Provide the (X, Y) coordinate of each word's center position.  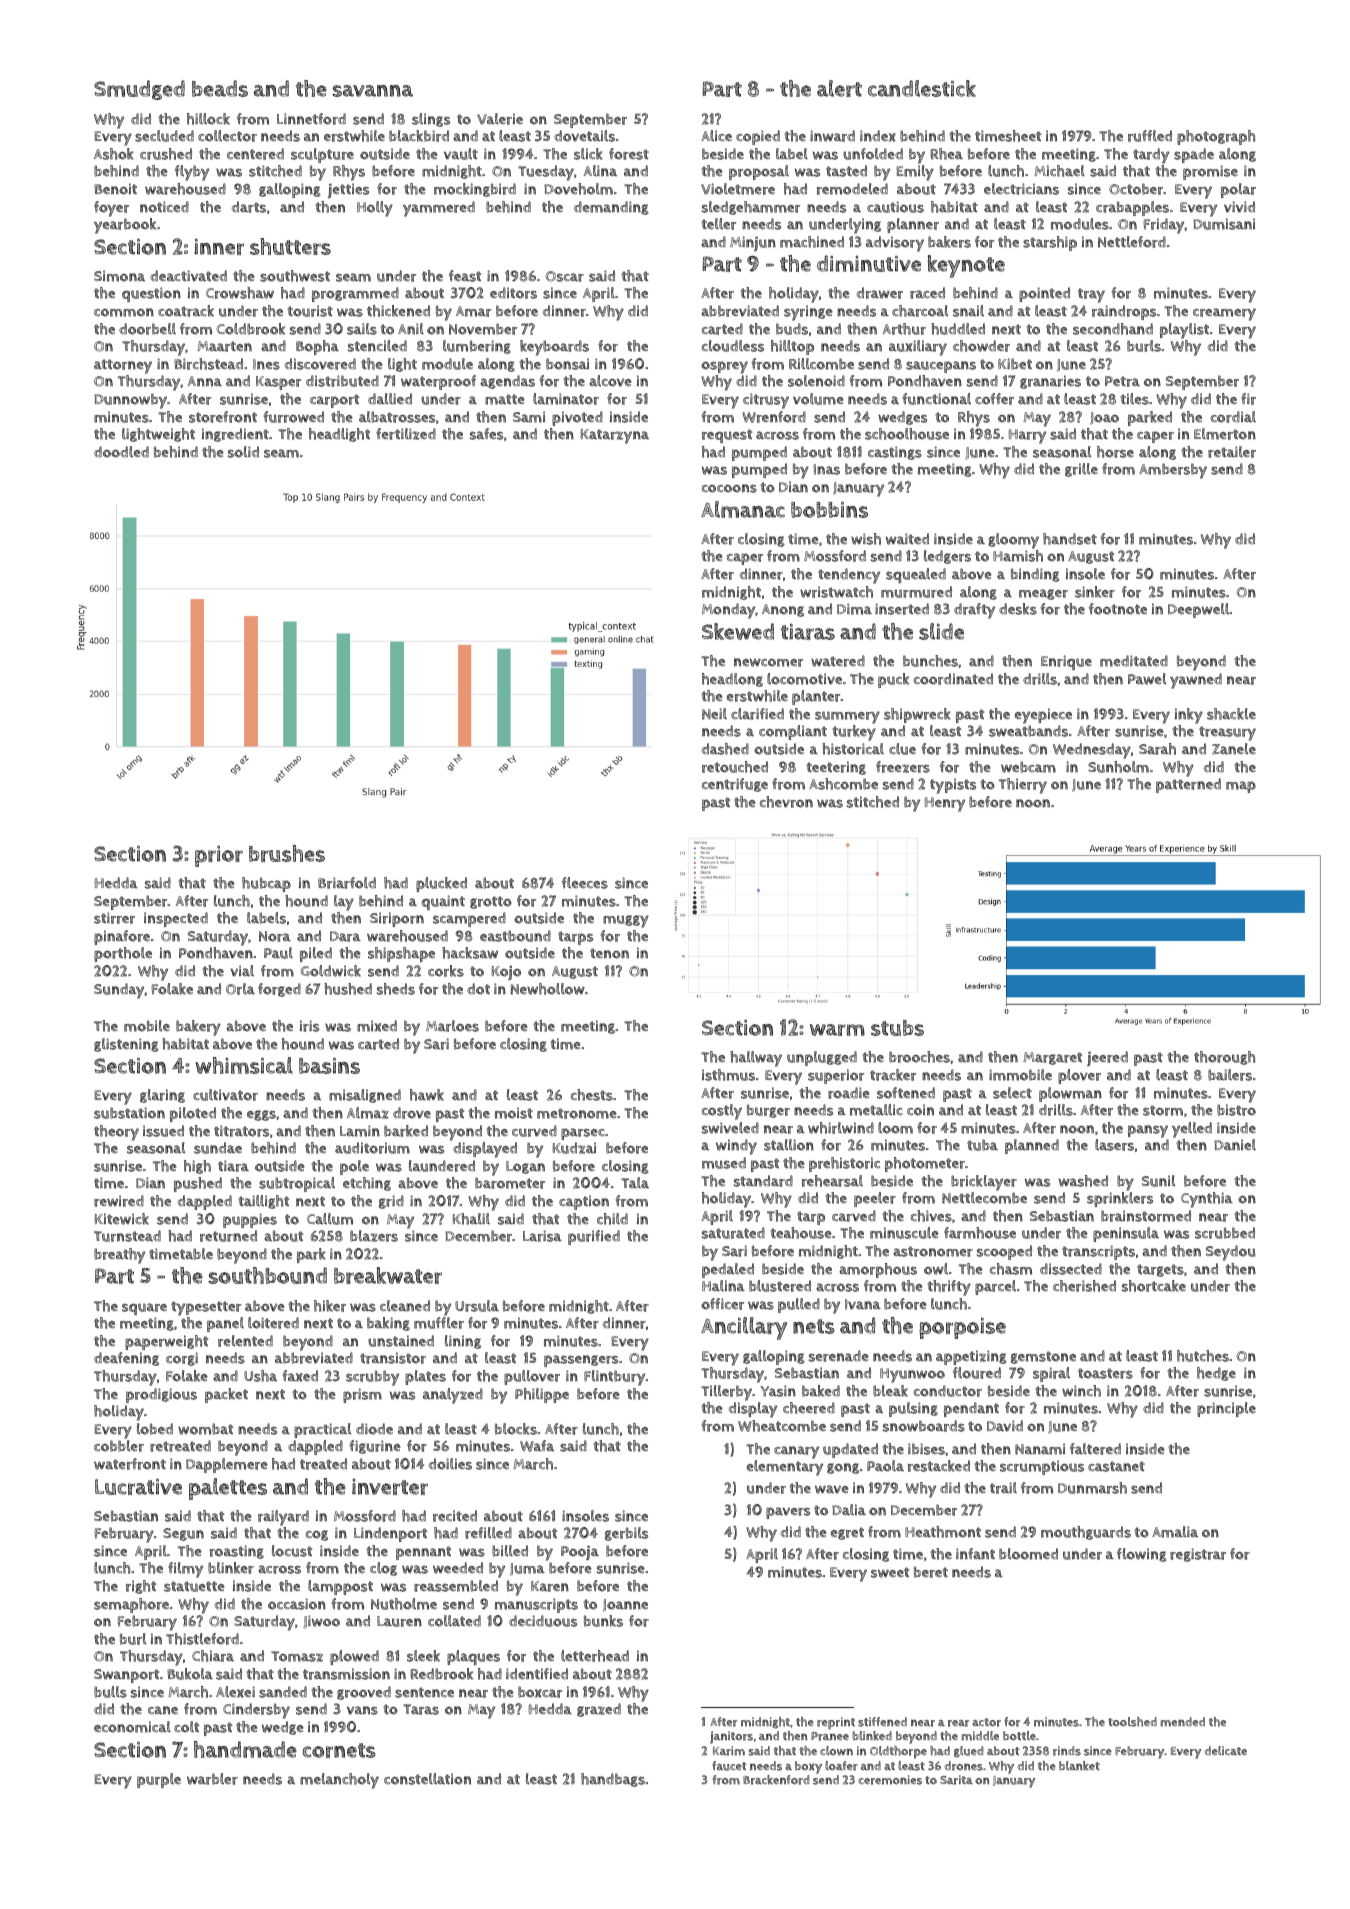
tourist (310, 311)
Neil (714, 714)
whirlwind (841, 1128)
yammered (439, 209)
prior (219, 856)
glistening (126, 1045)
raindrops (1124, 312)
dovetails (584, 136)
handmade (245, 1749)
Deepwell (1198, 610)
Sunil (1158, 1181)
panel (225, 1324)
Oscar (564, 276)
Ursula (477, 1306)
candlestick (922, 88)
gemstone (1043, 1357)
